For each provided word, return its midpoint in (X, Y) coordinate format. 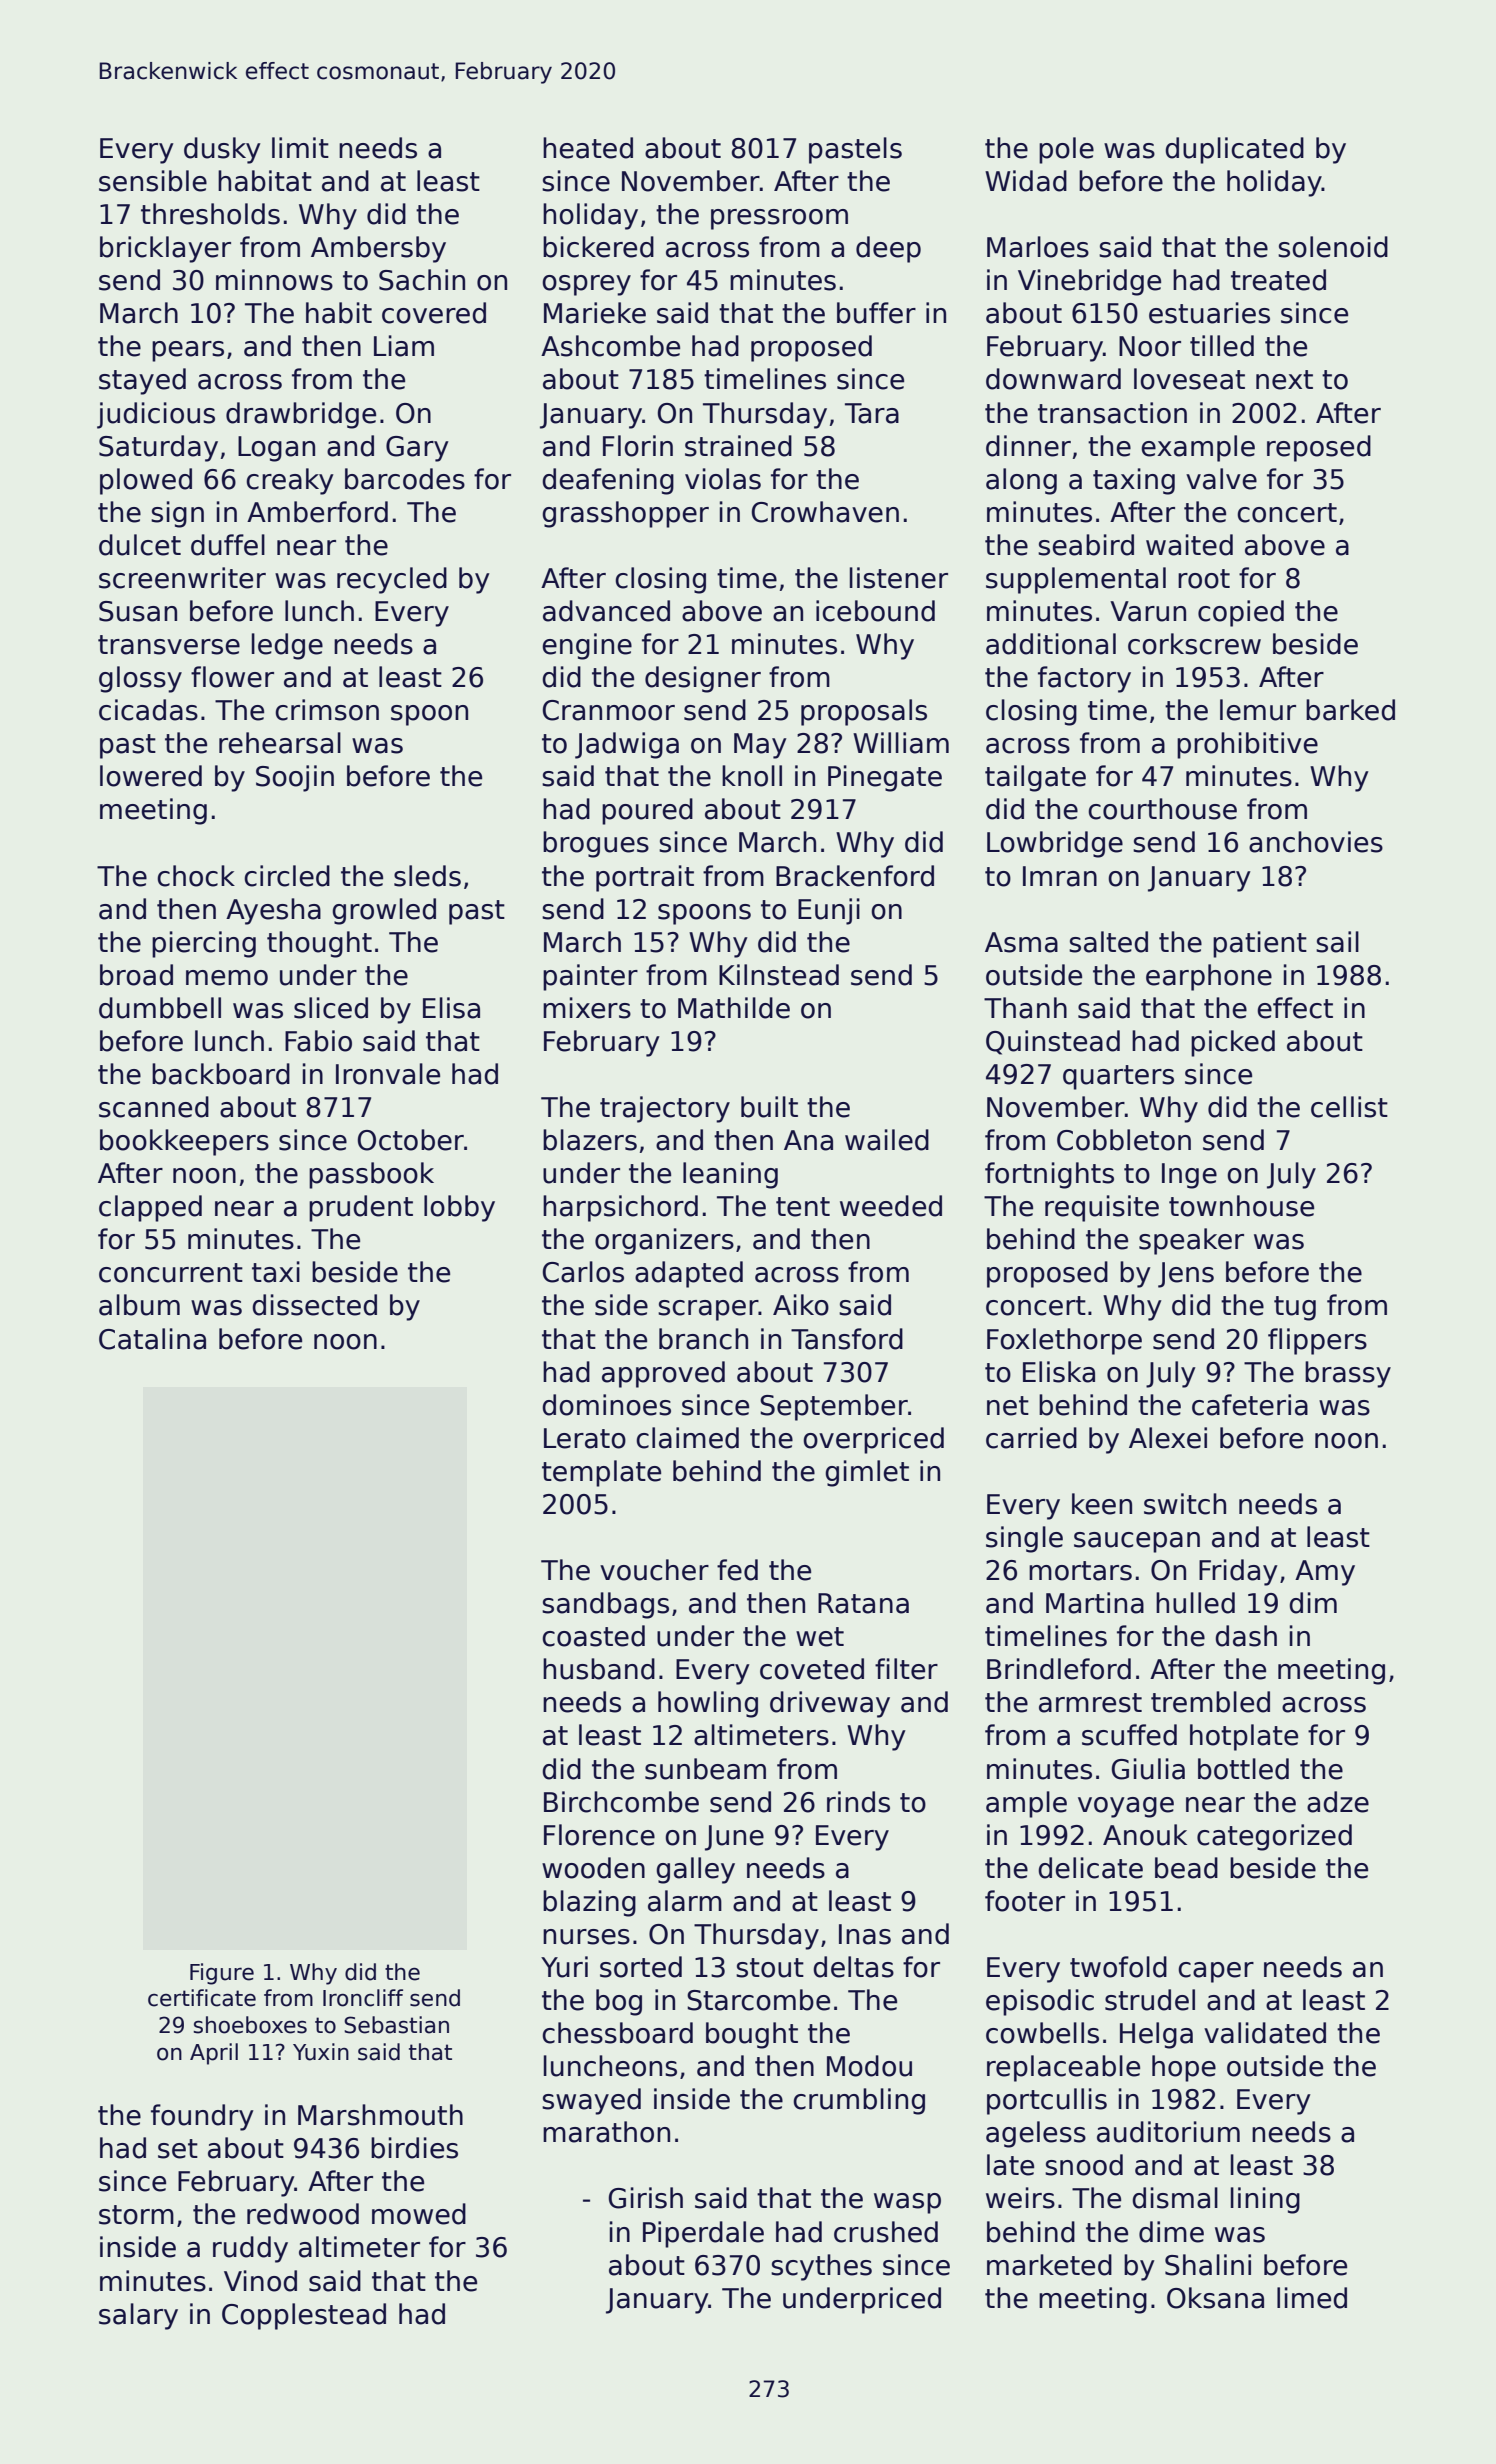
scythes (821, 2267)
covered (434, 313)
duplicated (1234, 150)
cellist (1349, 1107)
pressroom (779, 219)
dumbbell (160, 1008)
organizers (664, 1241)
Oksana (1215, 2298)
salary (138, 2316)
